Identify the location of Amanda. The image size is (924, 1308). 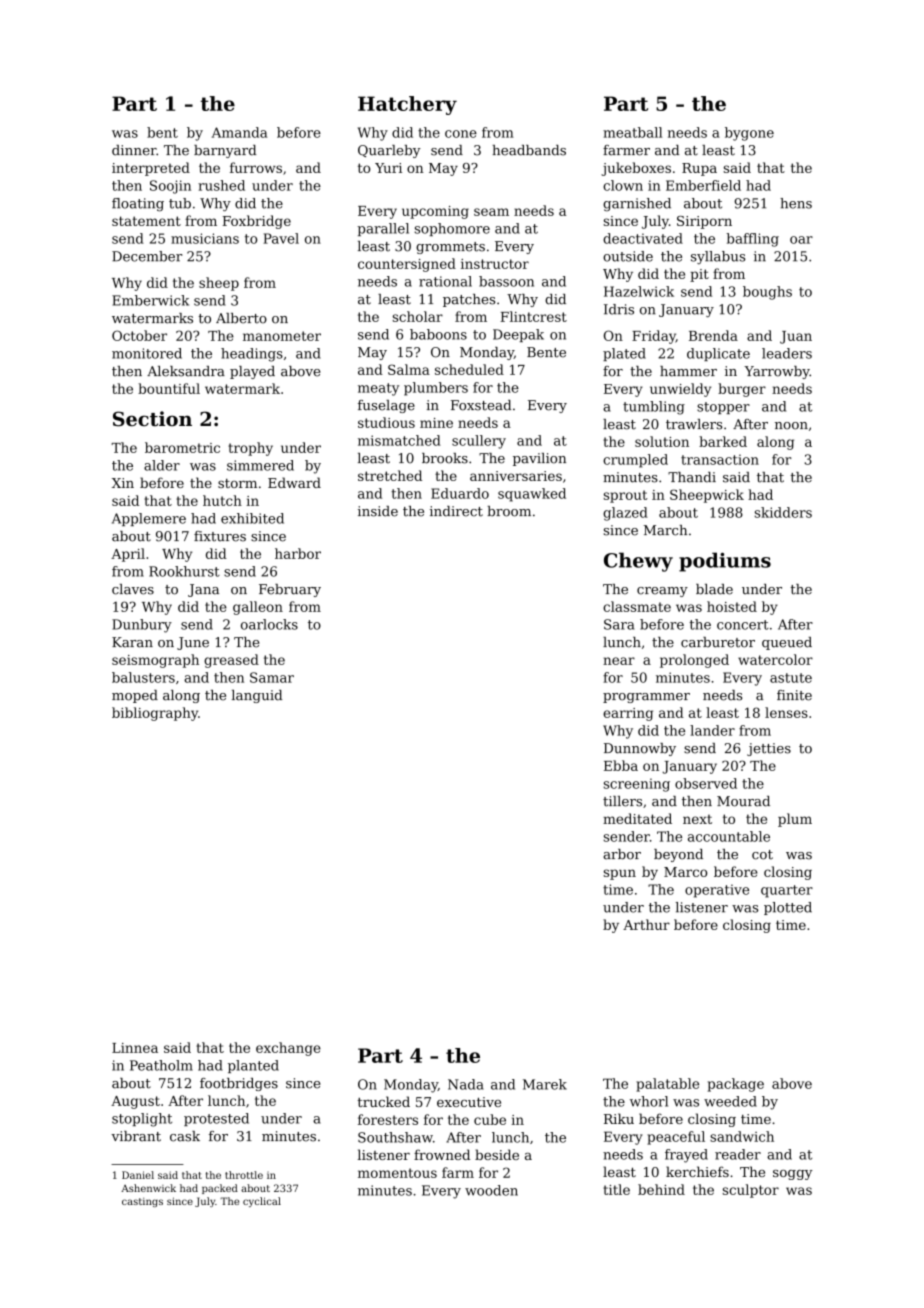
(239, 132).
